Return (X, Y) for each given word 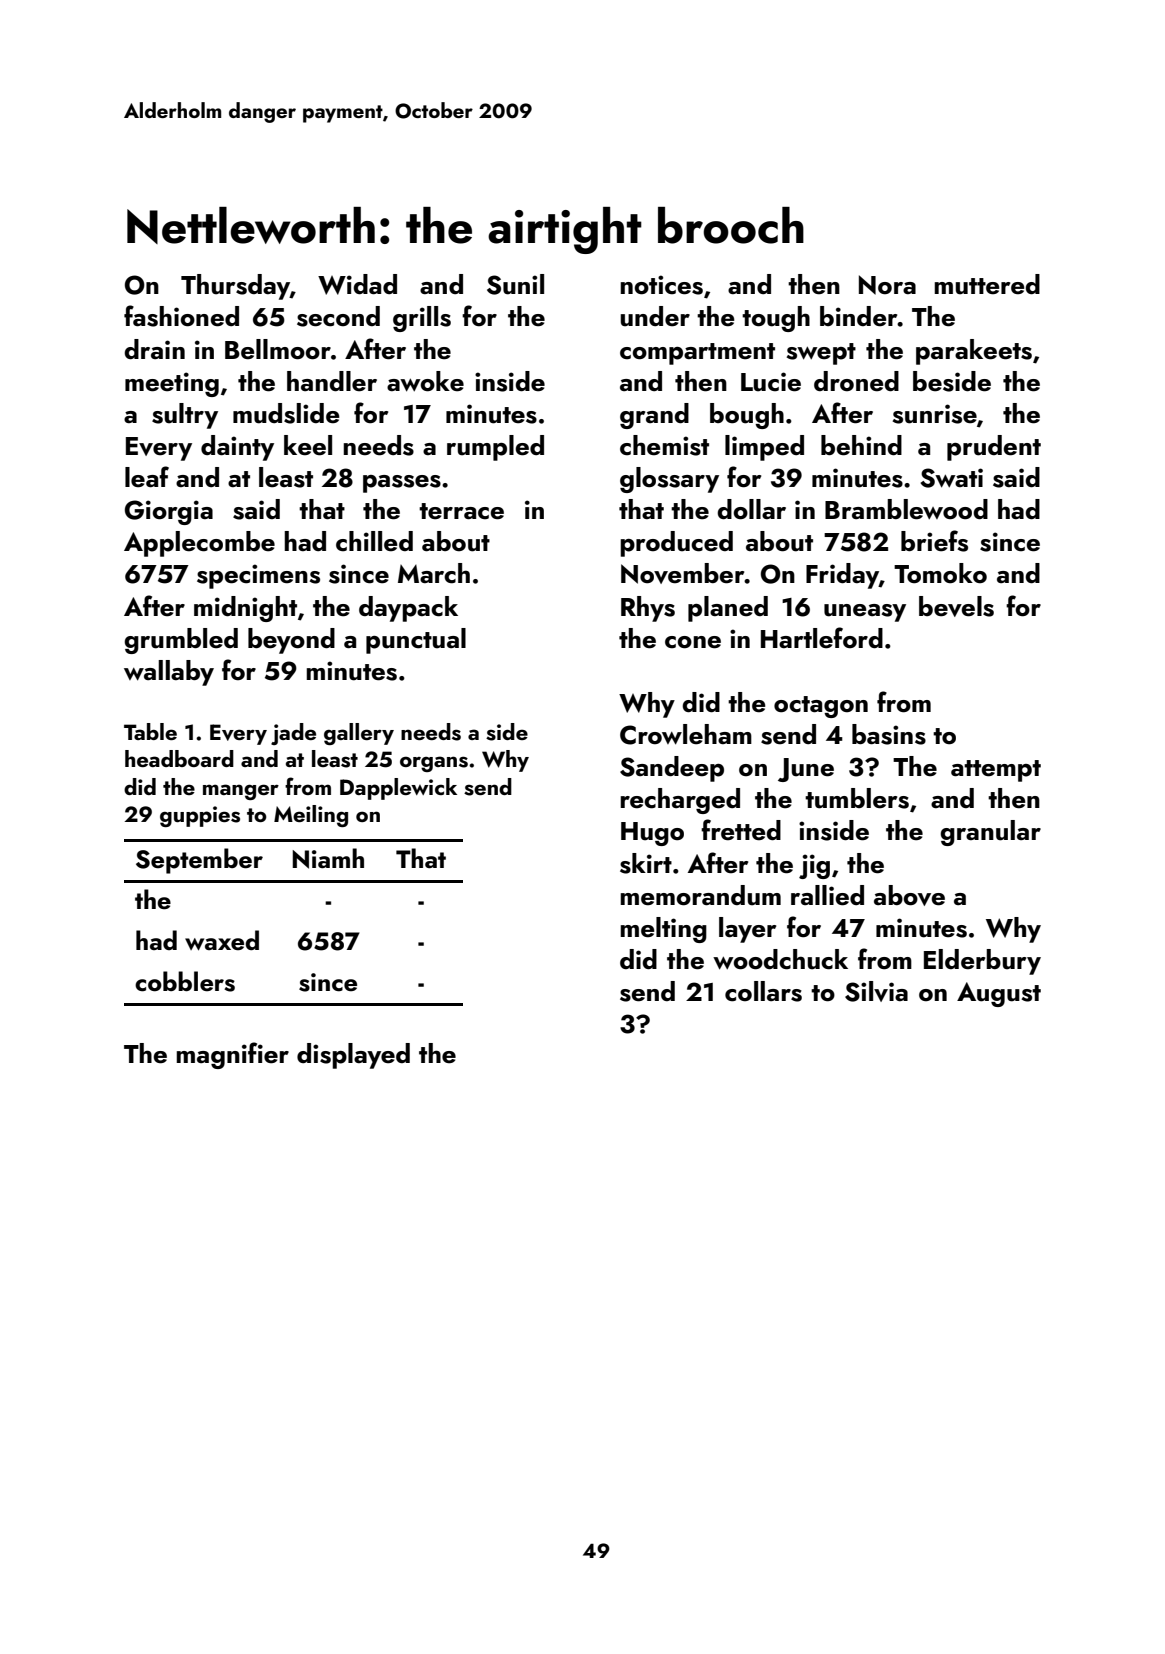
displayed (353, 1056)
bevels (956, 606)
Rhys (648, 609)
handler (332, 381)
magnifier (232, 1055)
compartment (697, 354)
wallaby (169, 673)
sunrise (935, 414)
